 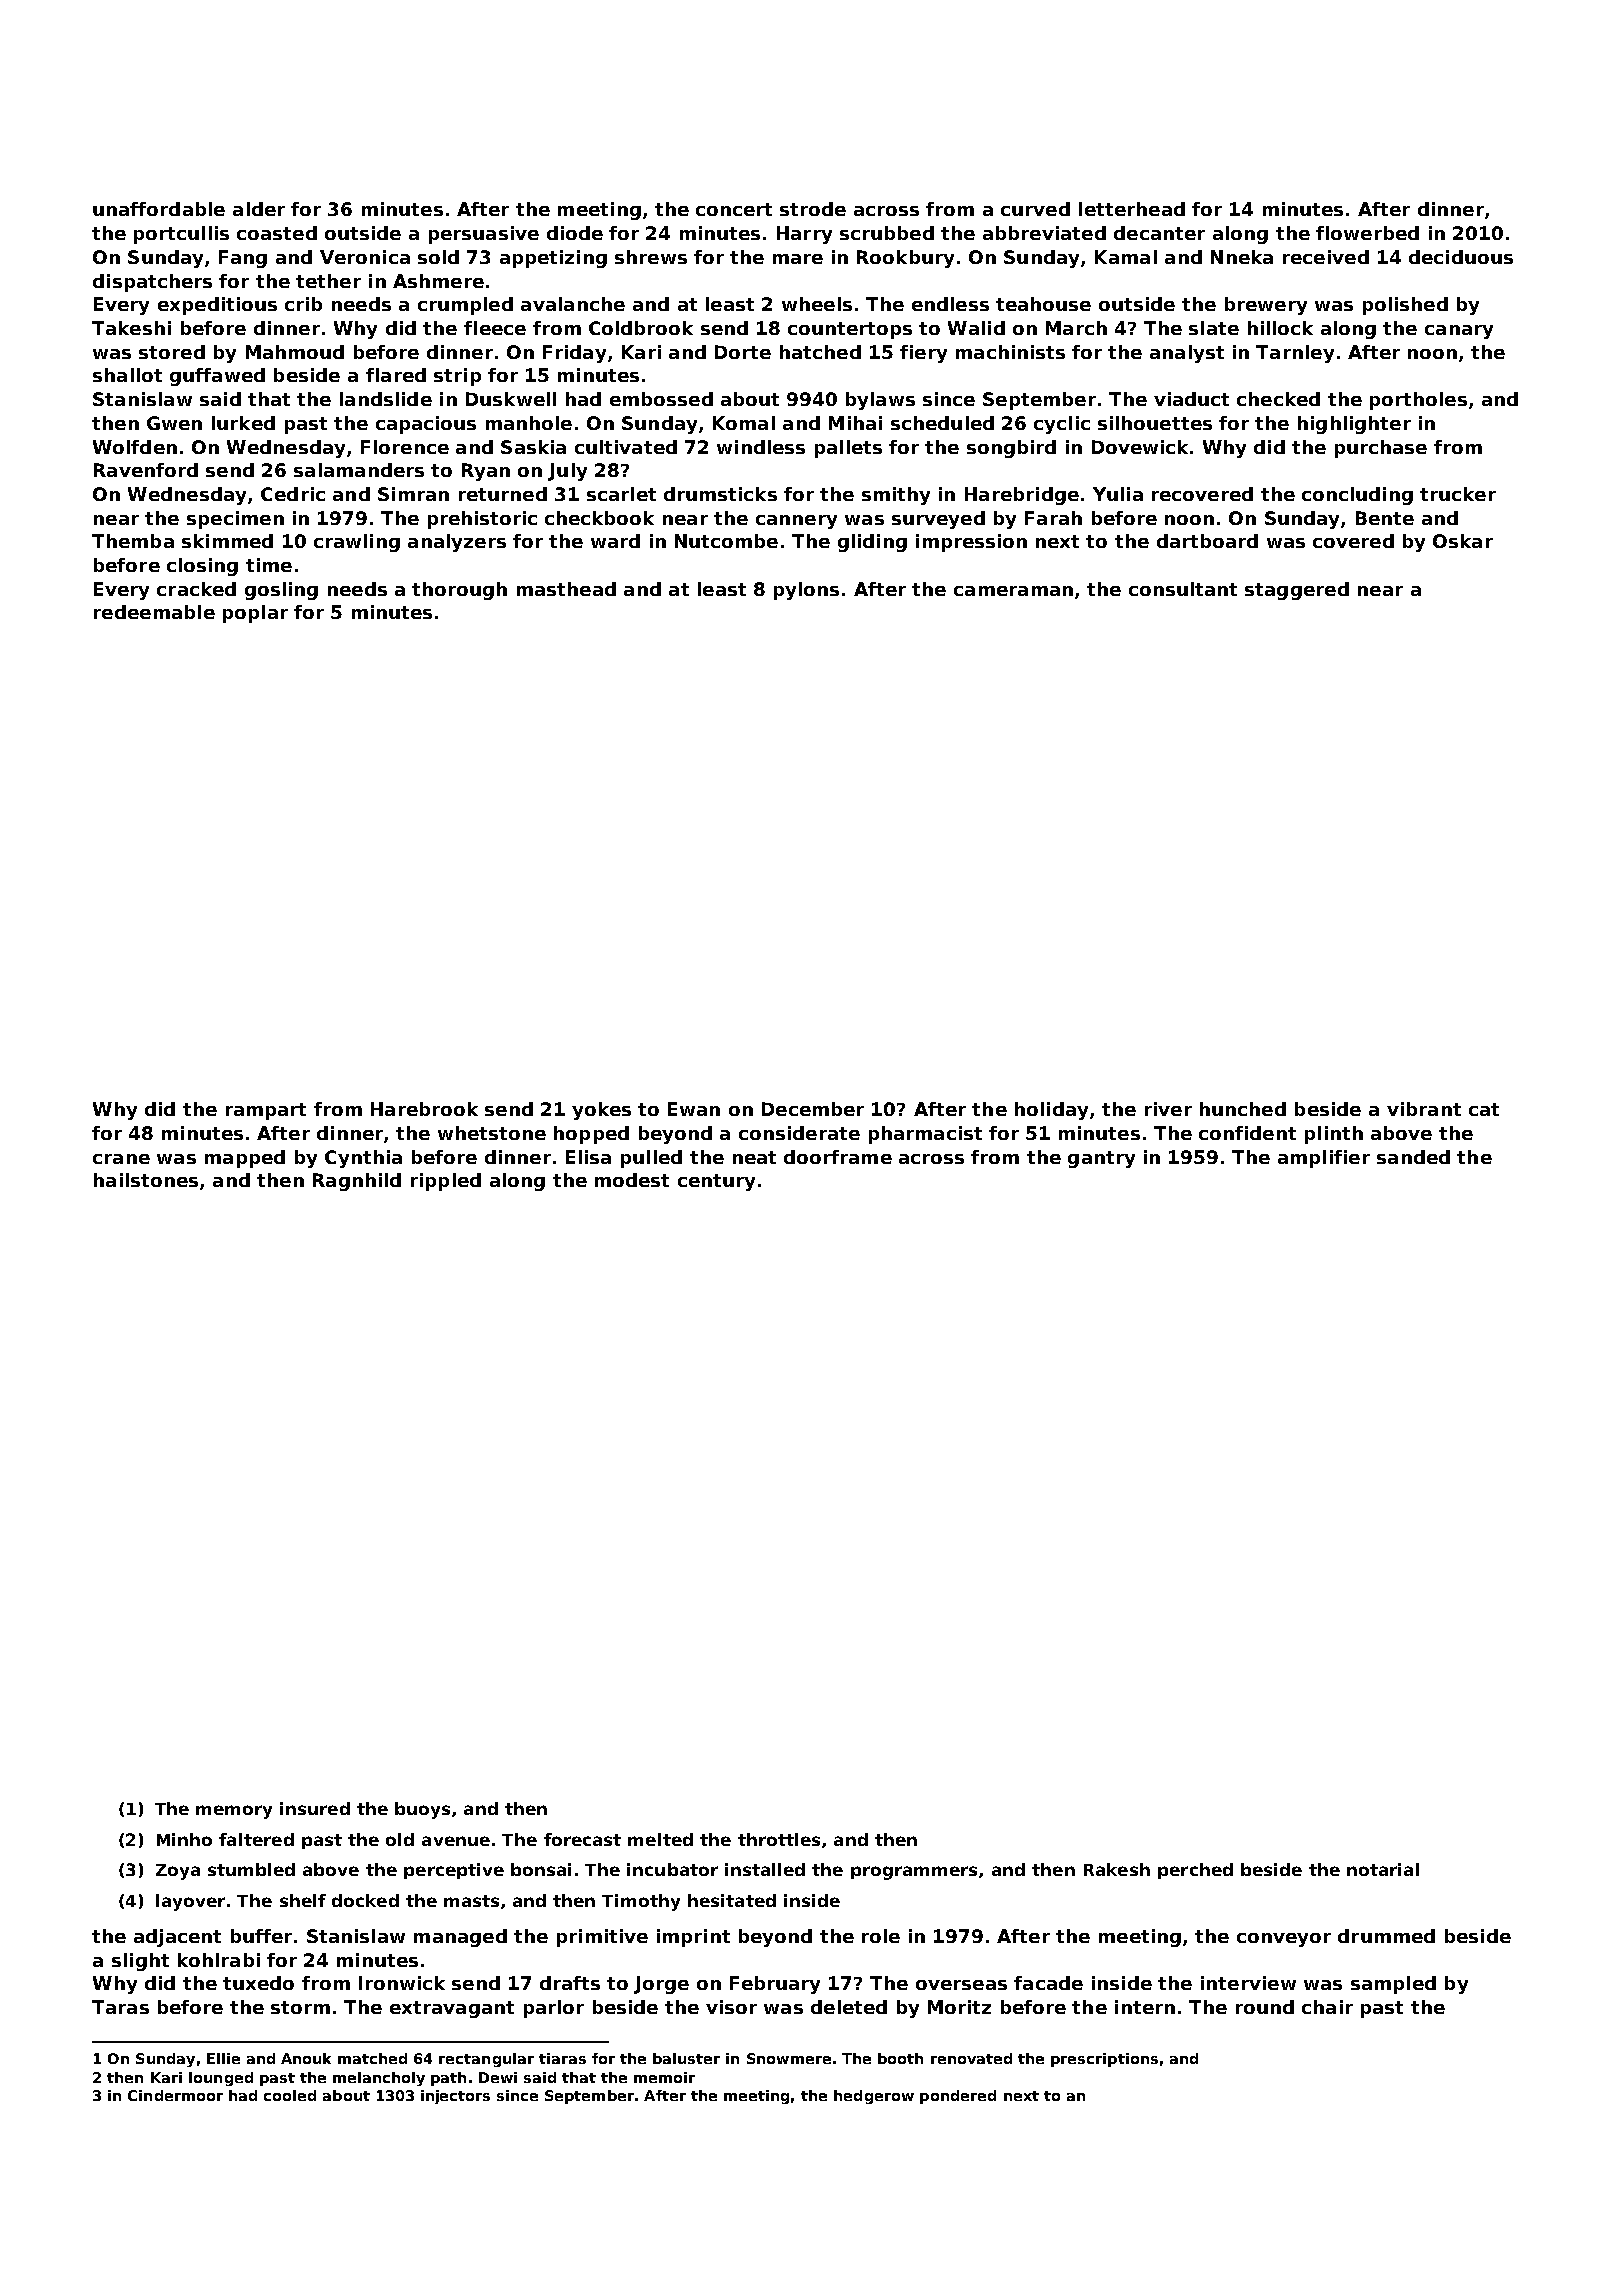 I want to click on sanded, so click(x=1413, y=1157).
